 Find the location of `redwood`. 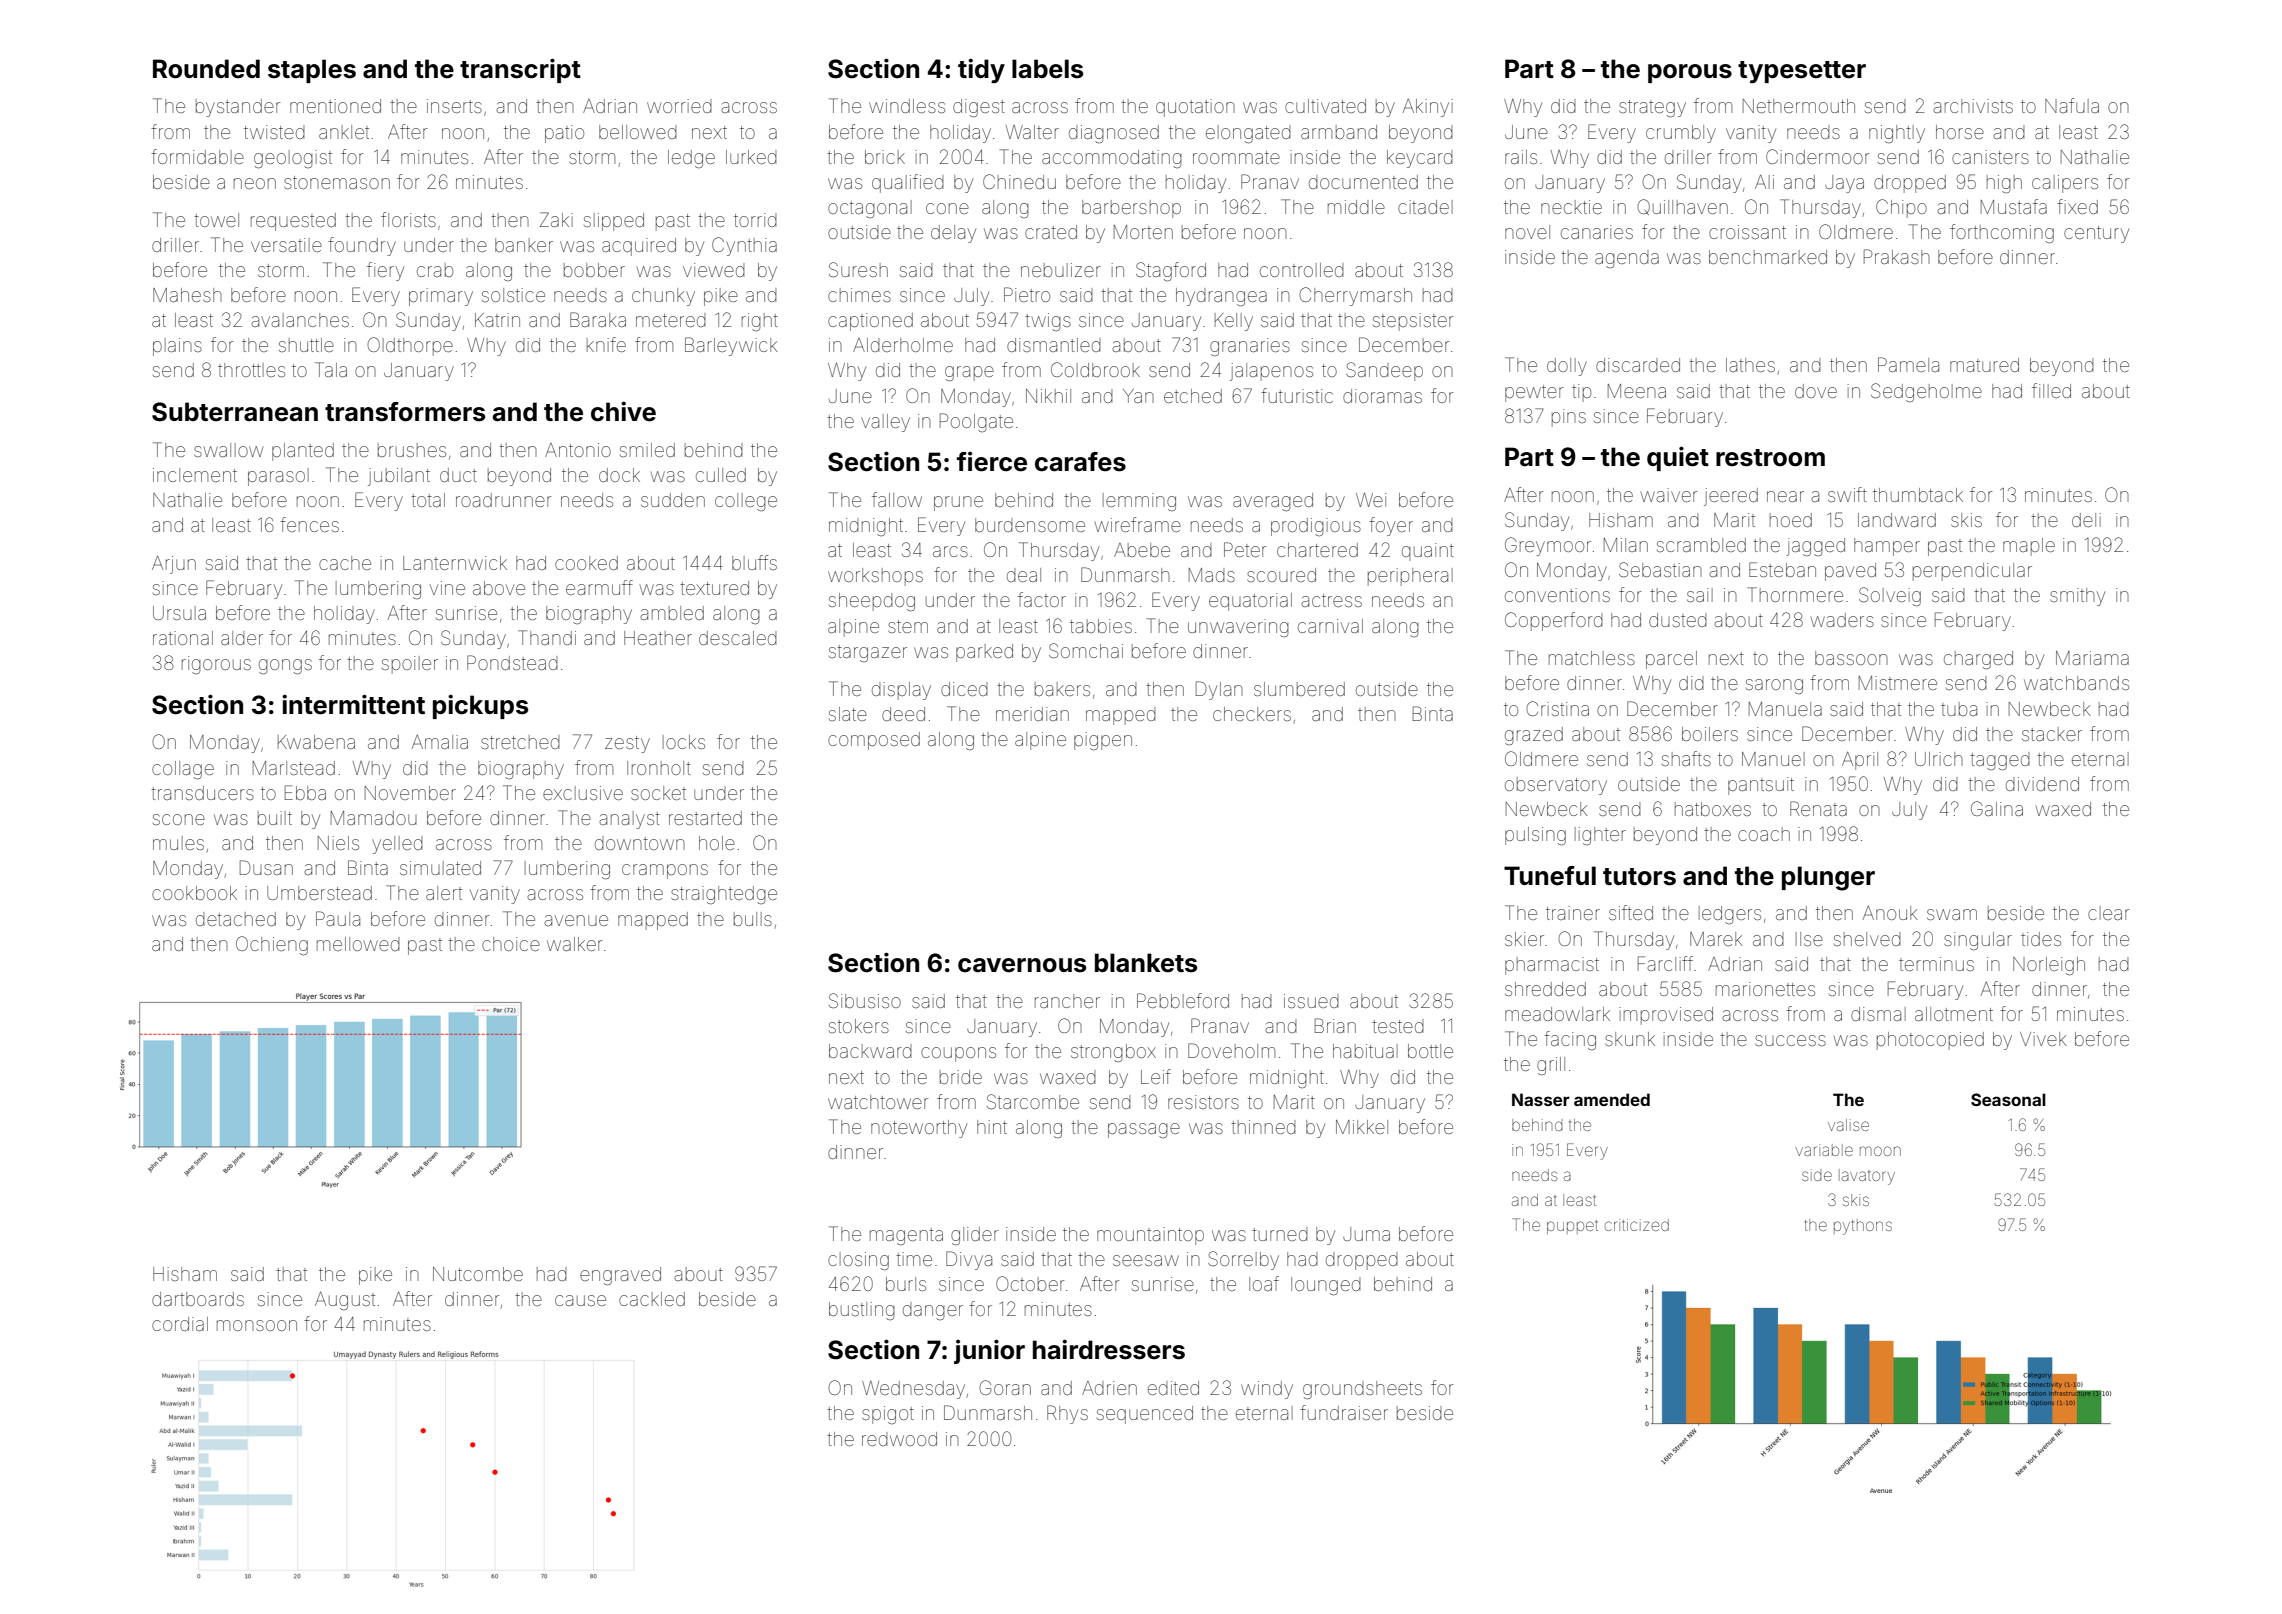

redwood is located at coordinates (899, 1439).
